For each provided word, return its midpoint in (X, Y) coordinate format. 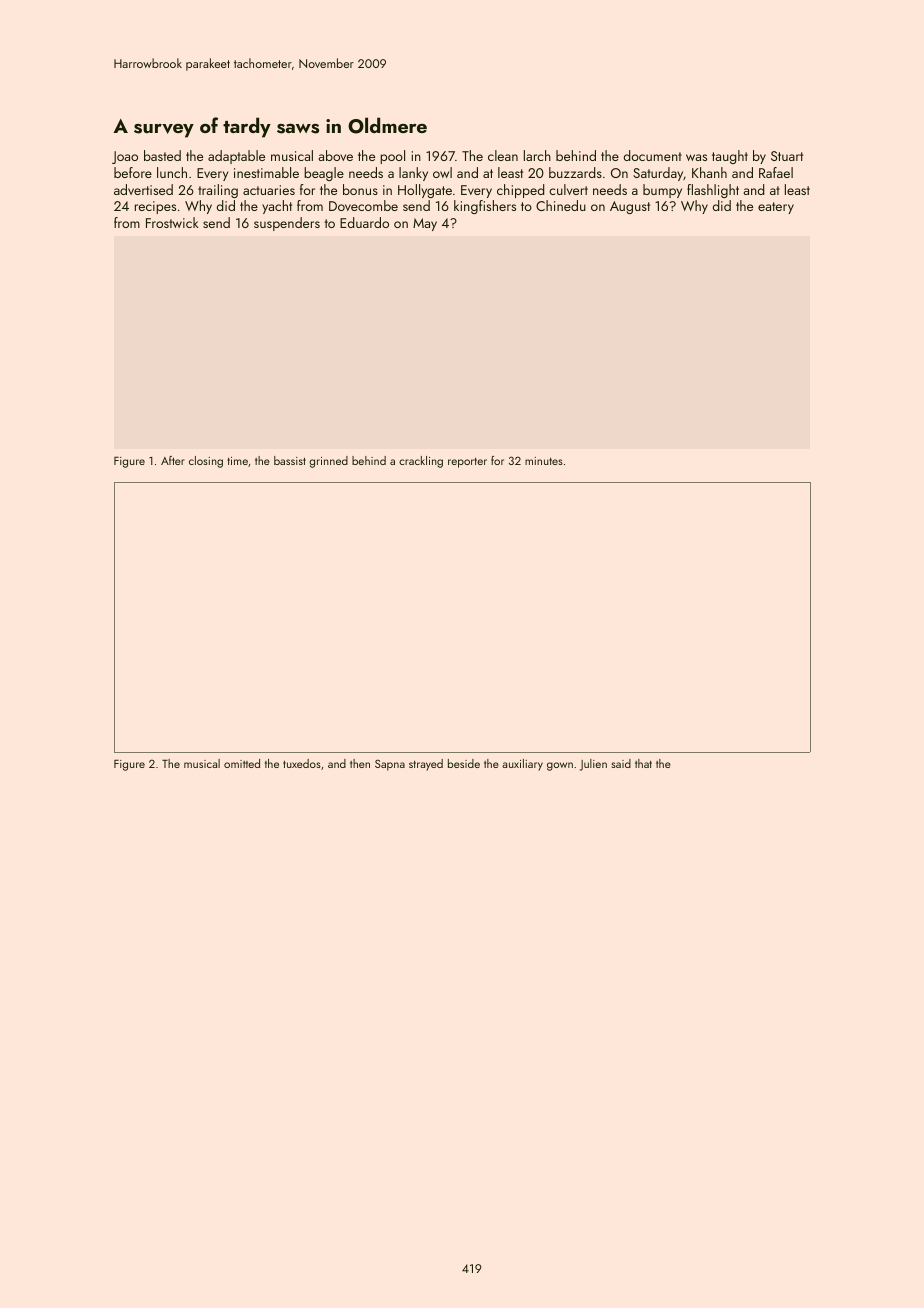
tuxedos (302, 763)
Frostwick (172, 222)
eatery (776, 208)
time (237, 461)
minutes (544, 461)
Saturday (658, 174)
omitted (242, 763)
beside (464, 763)
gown (560, 766)
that (643, 763)
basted (162, 155)
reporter (467, 463)
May (425, 224)
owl (442, 172)
